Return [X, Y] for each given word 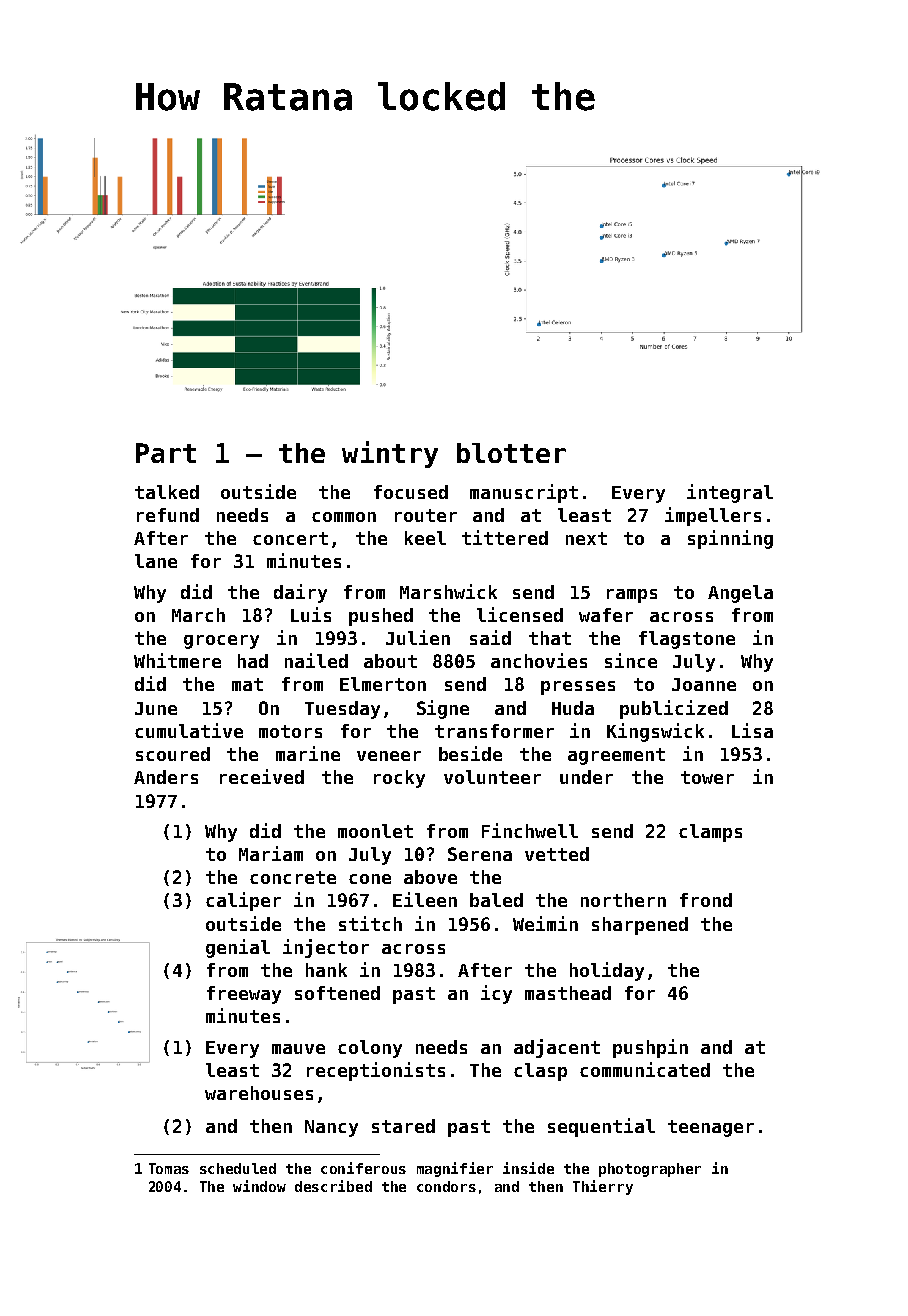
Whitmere [177, 660]
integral [730, 493]
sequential [601, 1127]
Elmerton [383, 684]
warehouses [259, 1093]
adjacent [557, 1048]
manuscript [524, 493]
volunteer [492, 777]
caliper [243, 901]
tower [707, 777]
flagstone [687, 640]
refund [168, 515]
